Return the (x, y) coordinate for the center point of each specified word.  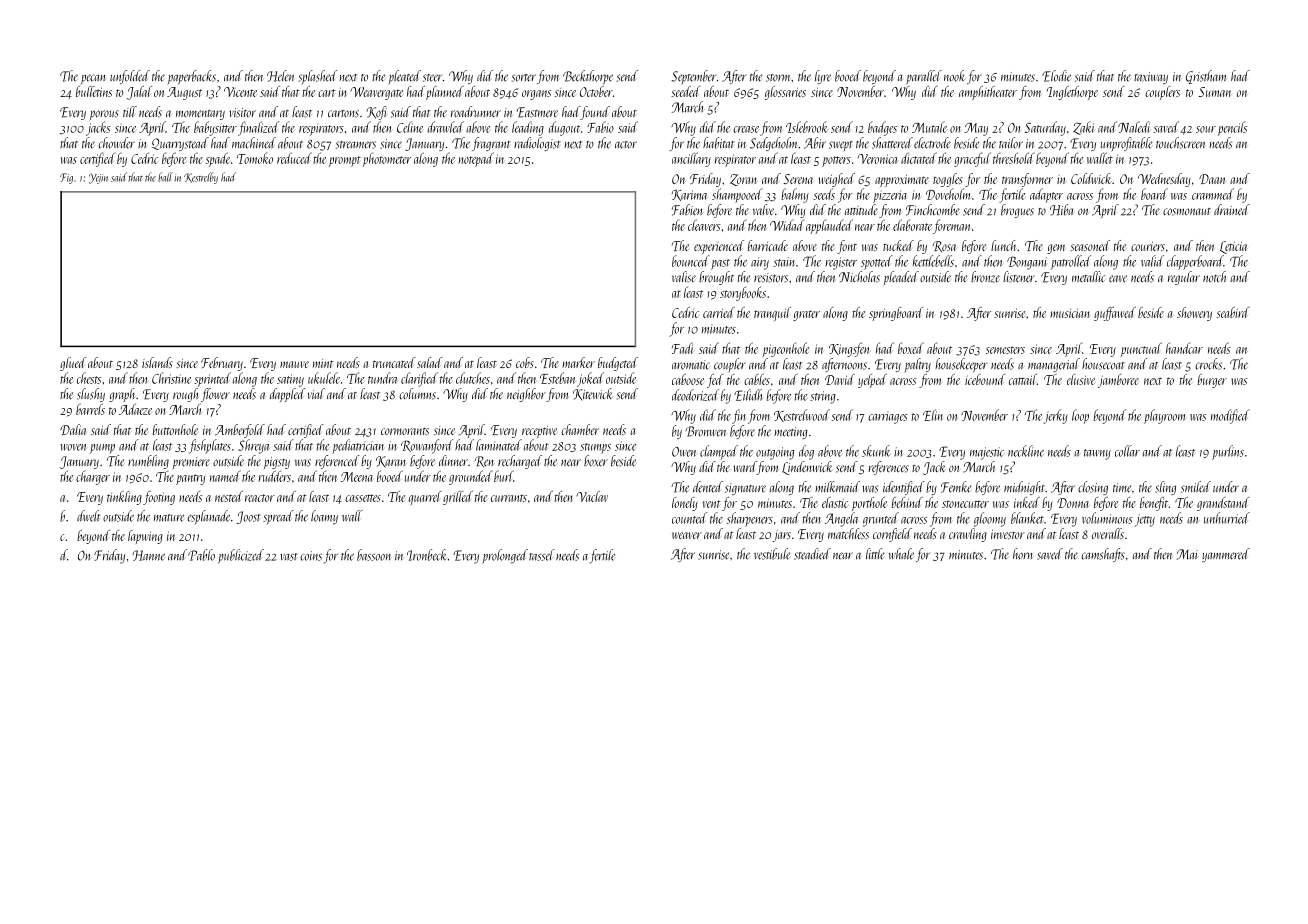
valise (684, 277)
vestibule (772, 554)
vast (289, 557)
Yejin (98, 178)
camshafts (1103, 555)
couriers (1148, 246)
